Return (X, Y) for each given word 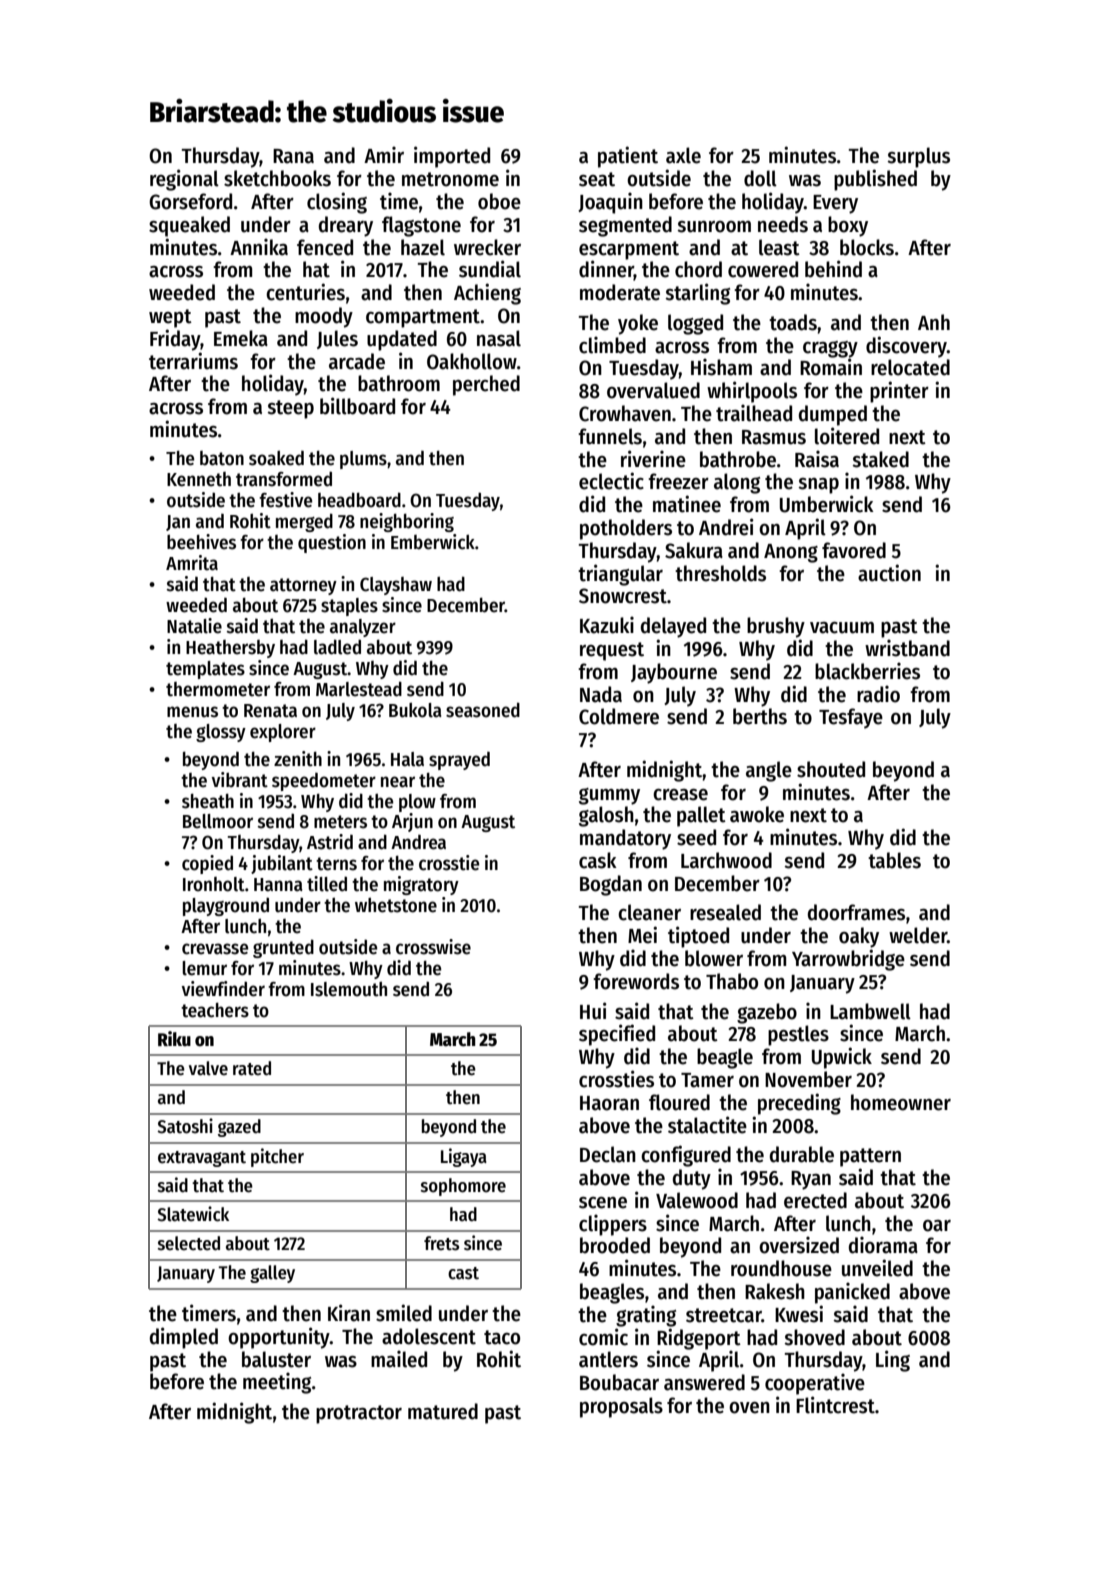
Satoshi (185, 1126)
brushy (776, 627)
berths (760, 716)
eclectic (611, 481)
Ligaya (464, 1157)
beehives (201, 542)
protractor (359, 1414)
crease (680, 795)
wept (170, 318)
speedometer (324, 782)
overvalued (653, 390)
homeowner (901, 1102)
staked (880, 459)
